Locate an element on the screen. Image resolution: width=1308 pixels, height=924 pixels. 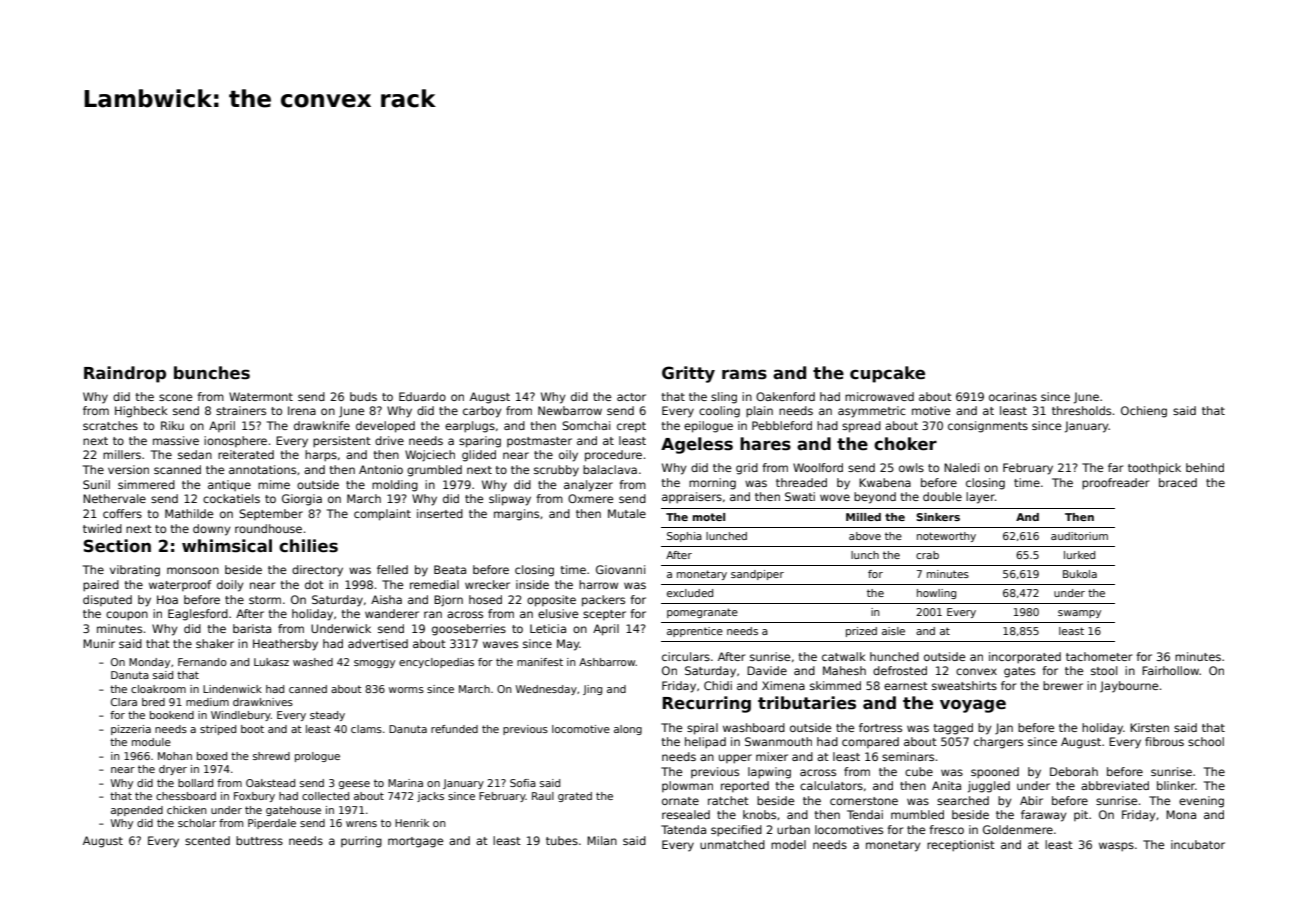
skimmed is located at coordinates (835, 685).
